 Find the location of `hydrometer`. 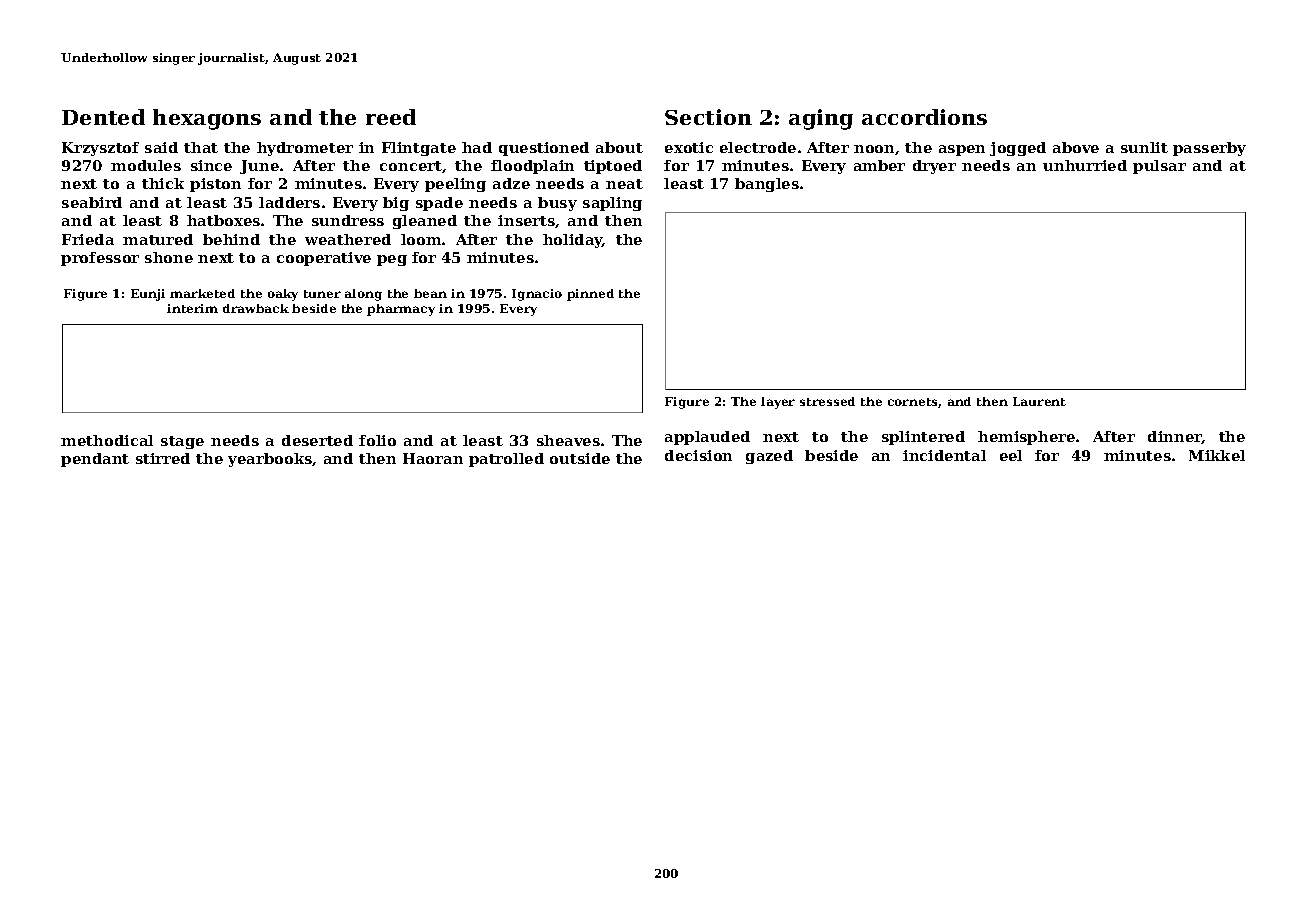

hydrometer is located at coordinates (305, 149).
